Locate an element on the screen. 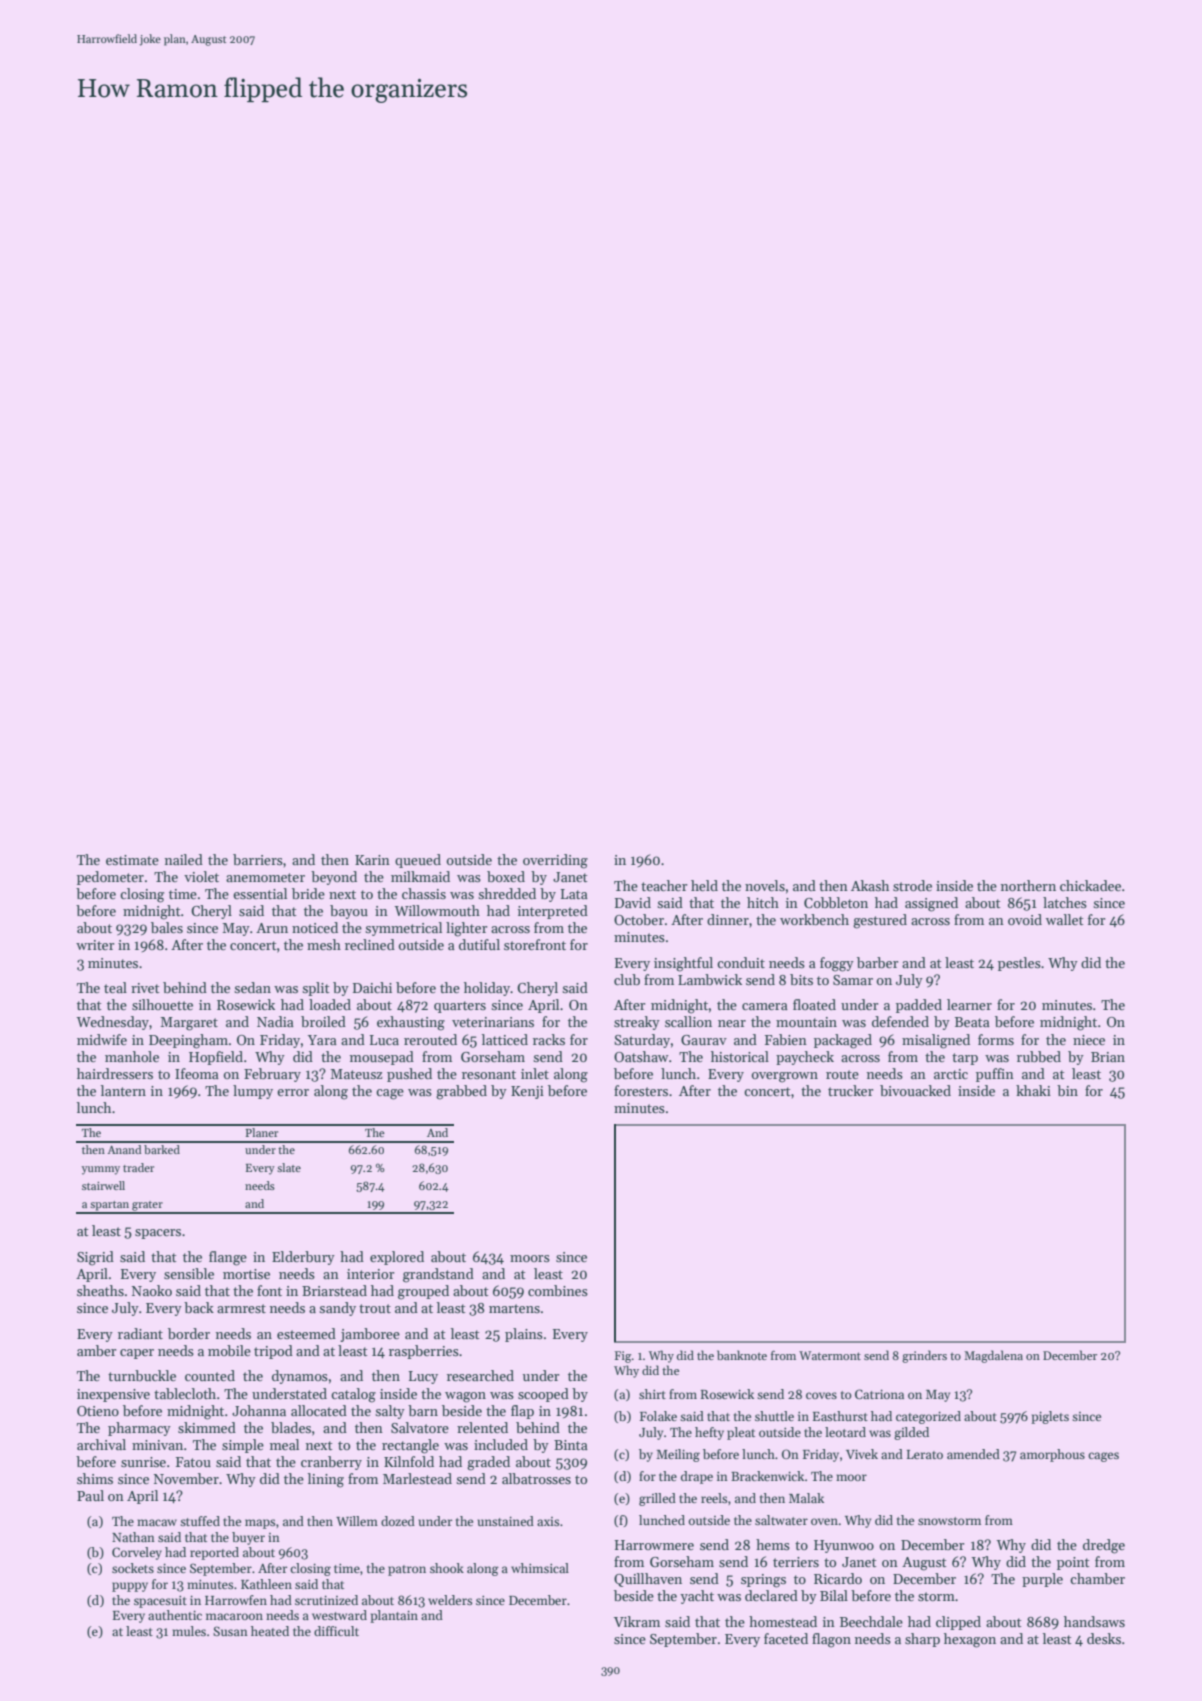  khaki is located at coordinates (1033, 1090).
